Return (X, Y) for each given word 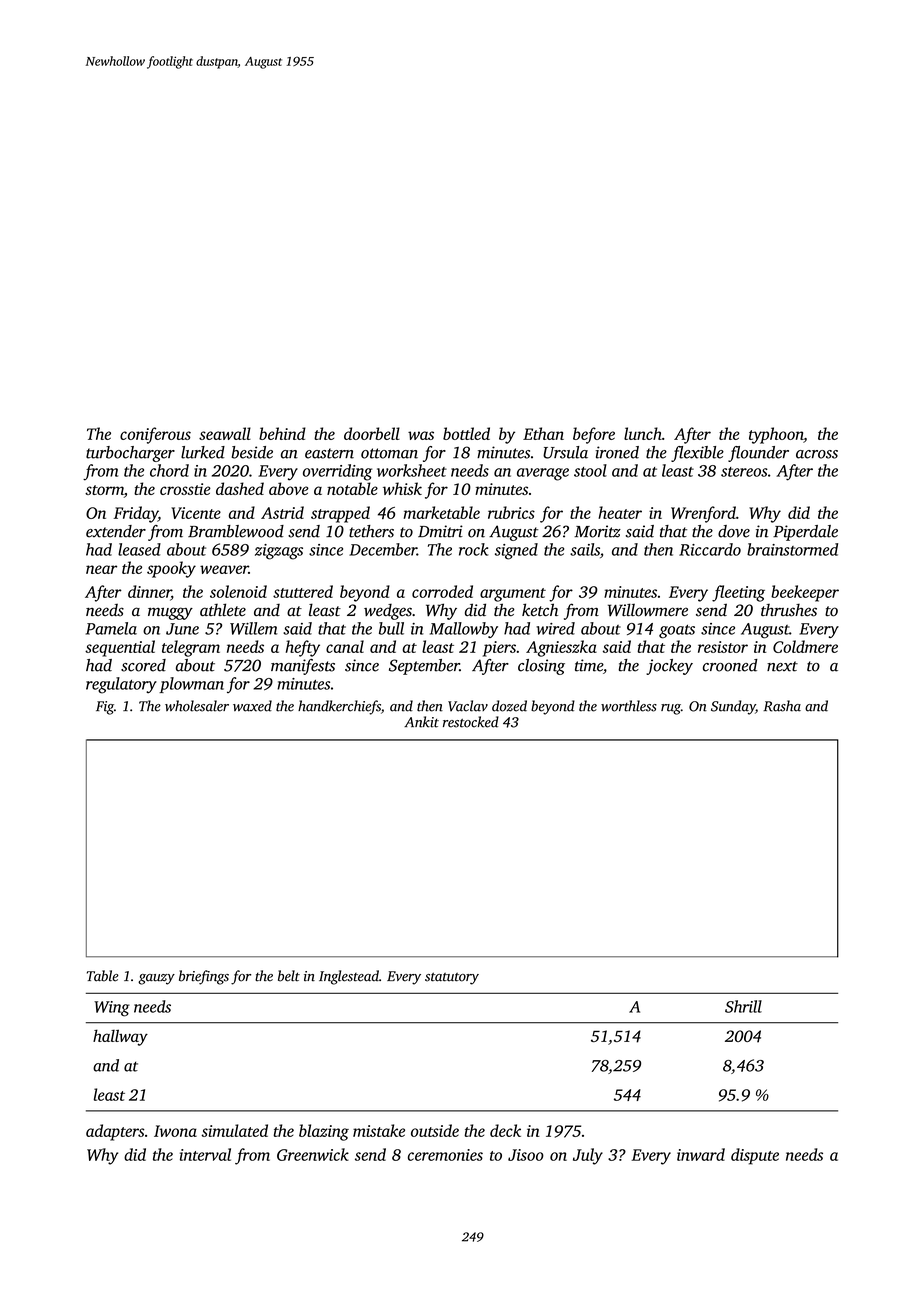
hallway (120, 1037)
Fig (105, 708)
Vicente (196, 513)
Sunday (733, 707)
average (543, 474)
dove (734, 531)
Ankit (421, 722)
